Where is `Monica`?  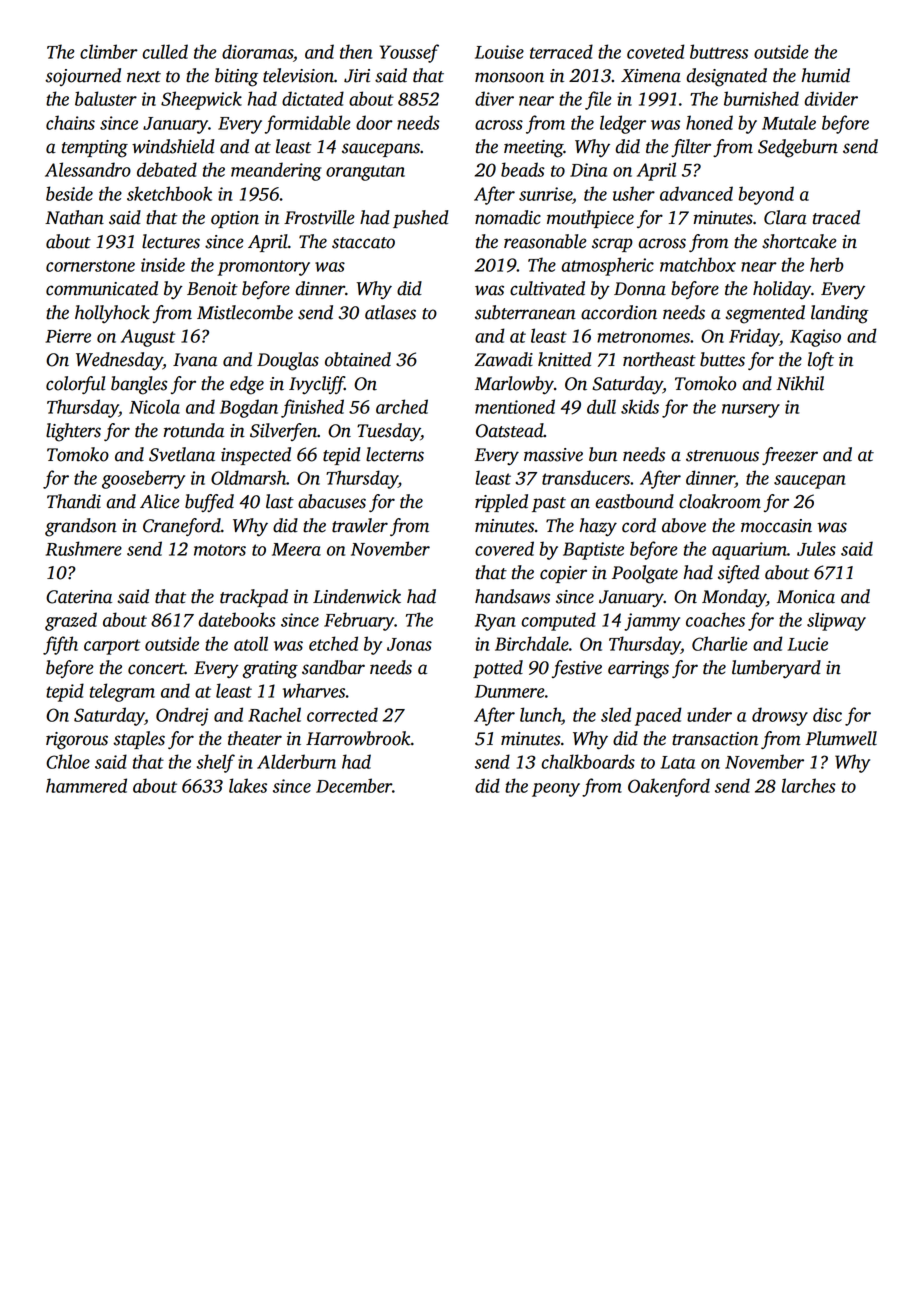 Monica is located at coordinates (806, 597).
